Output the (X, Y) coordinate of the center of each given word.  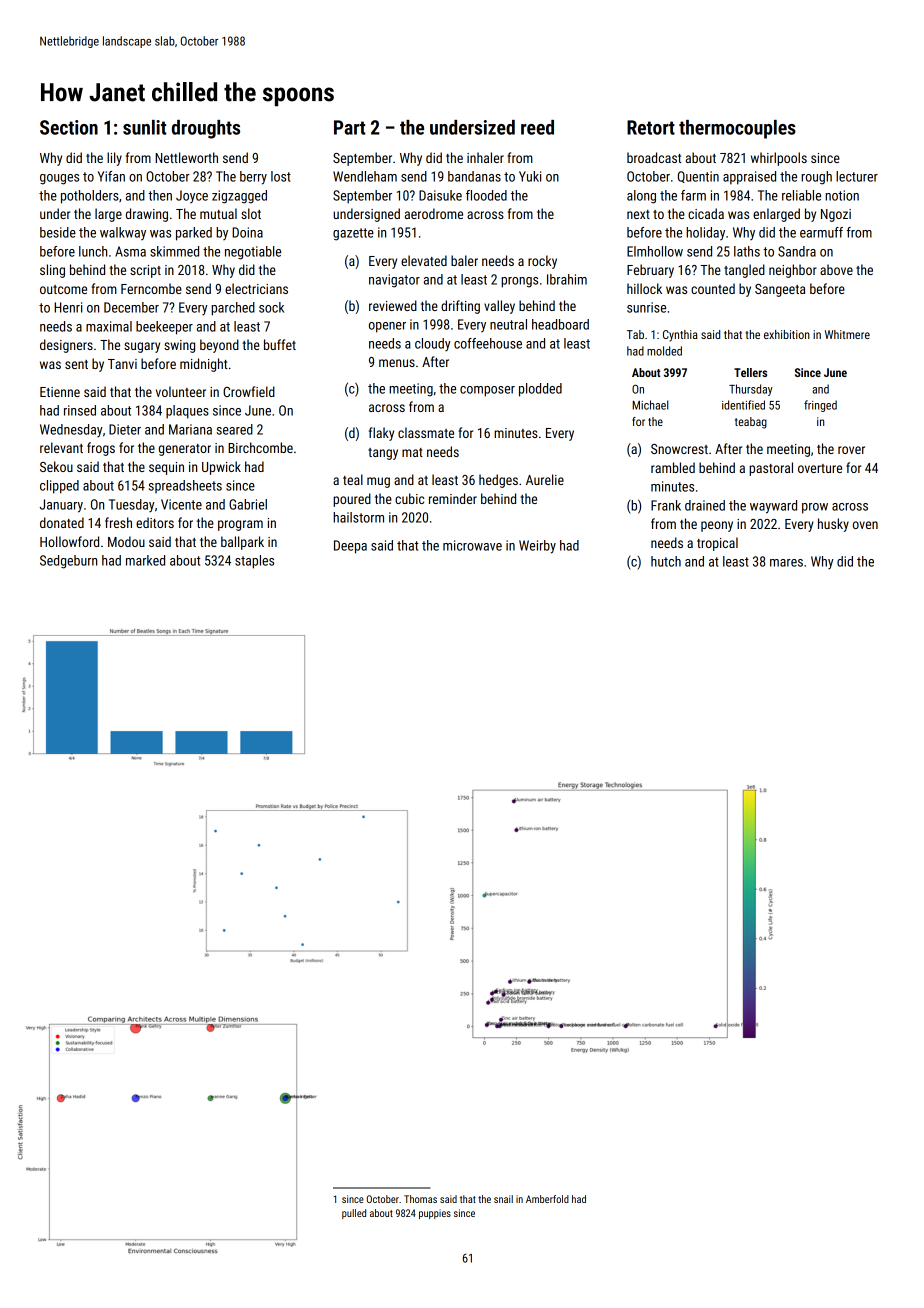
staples (254, 562)
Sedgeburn (68, 562)
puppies (435, 1214)
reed (537, 127)
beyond (219, 346)
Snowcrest (679, 449)
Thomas (420, 1199)
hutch (666, 561)
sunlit (144, 127)
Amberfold (547, 1199)
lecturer (857, 176)
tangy (383, 454)
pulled (354, 1214)
